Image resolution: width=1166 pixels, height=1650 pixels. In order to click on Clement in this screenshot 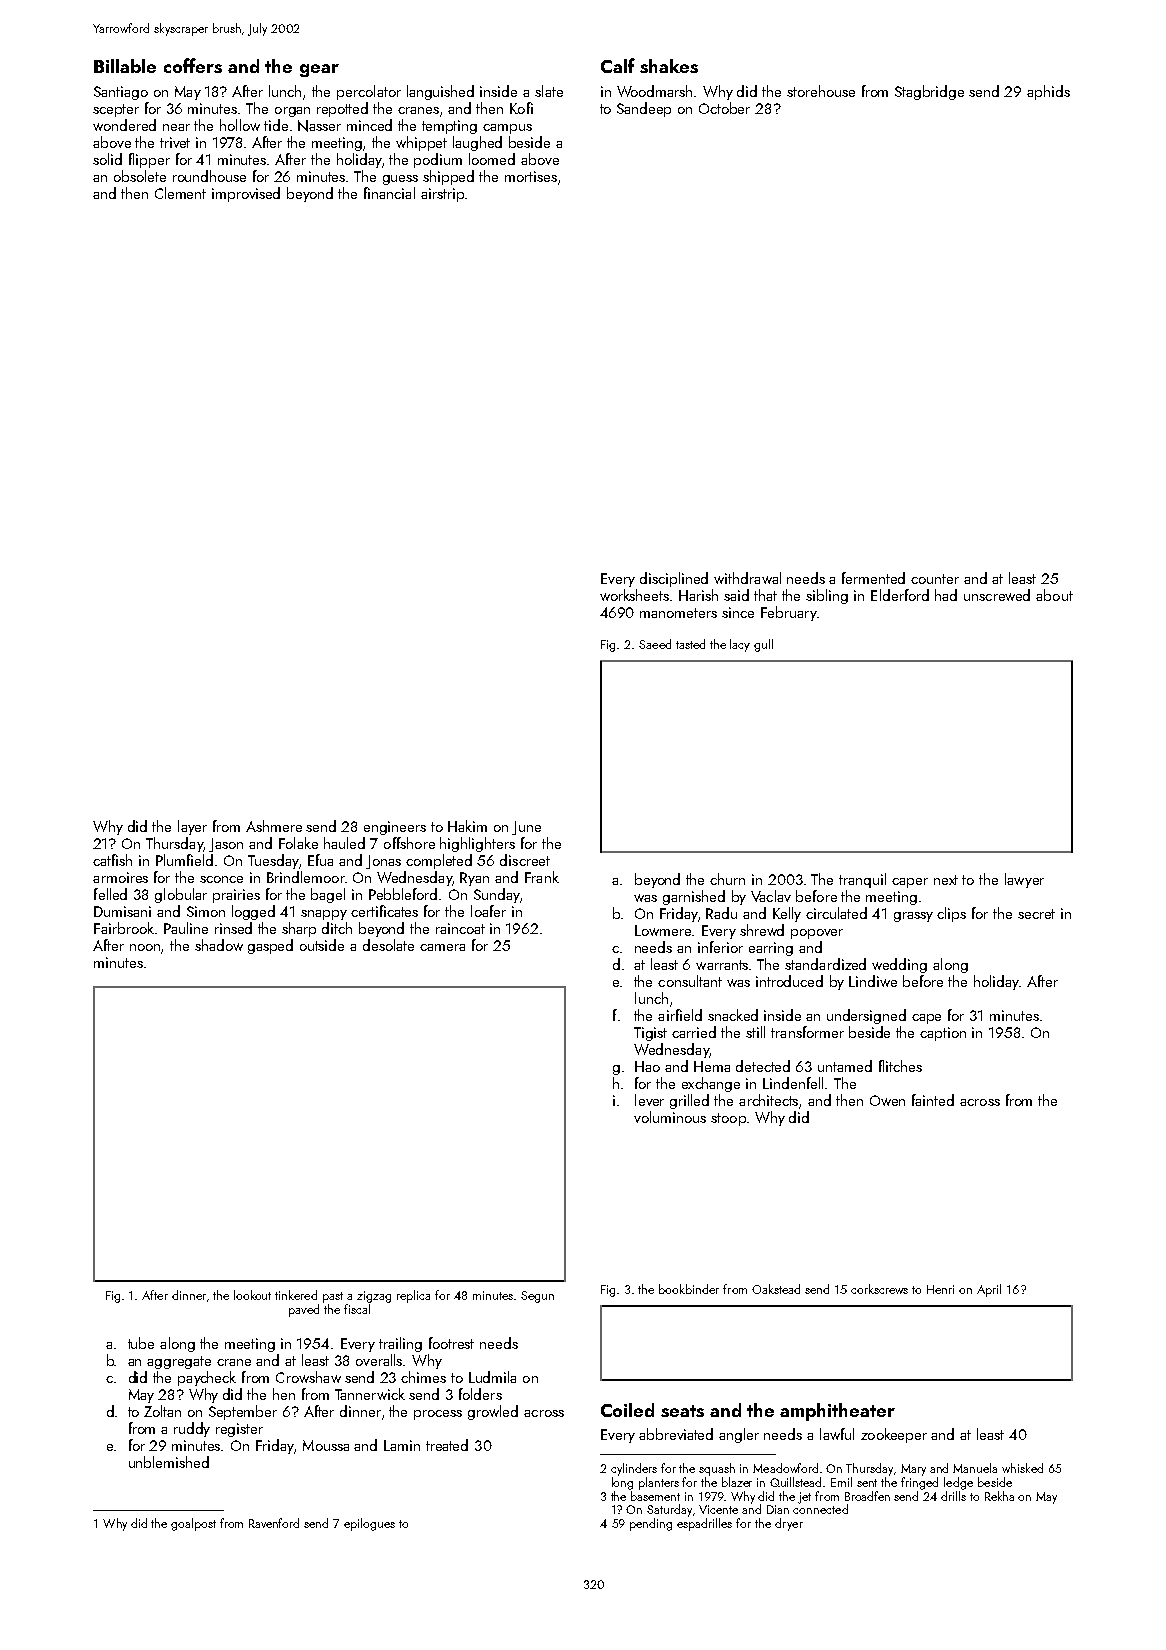, I will do `click(180, 193)`.
